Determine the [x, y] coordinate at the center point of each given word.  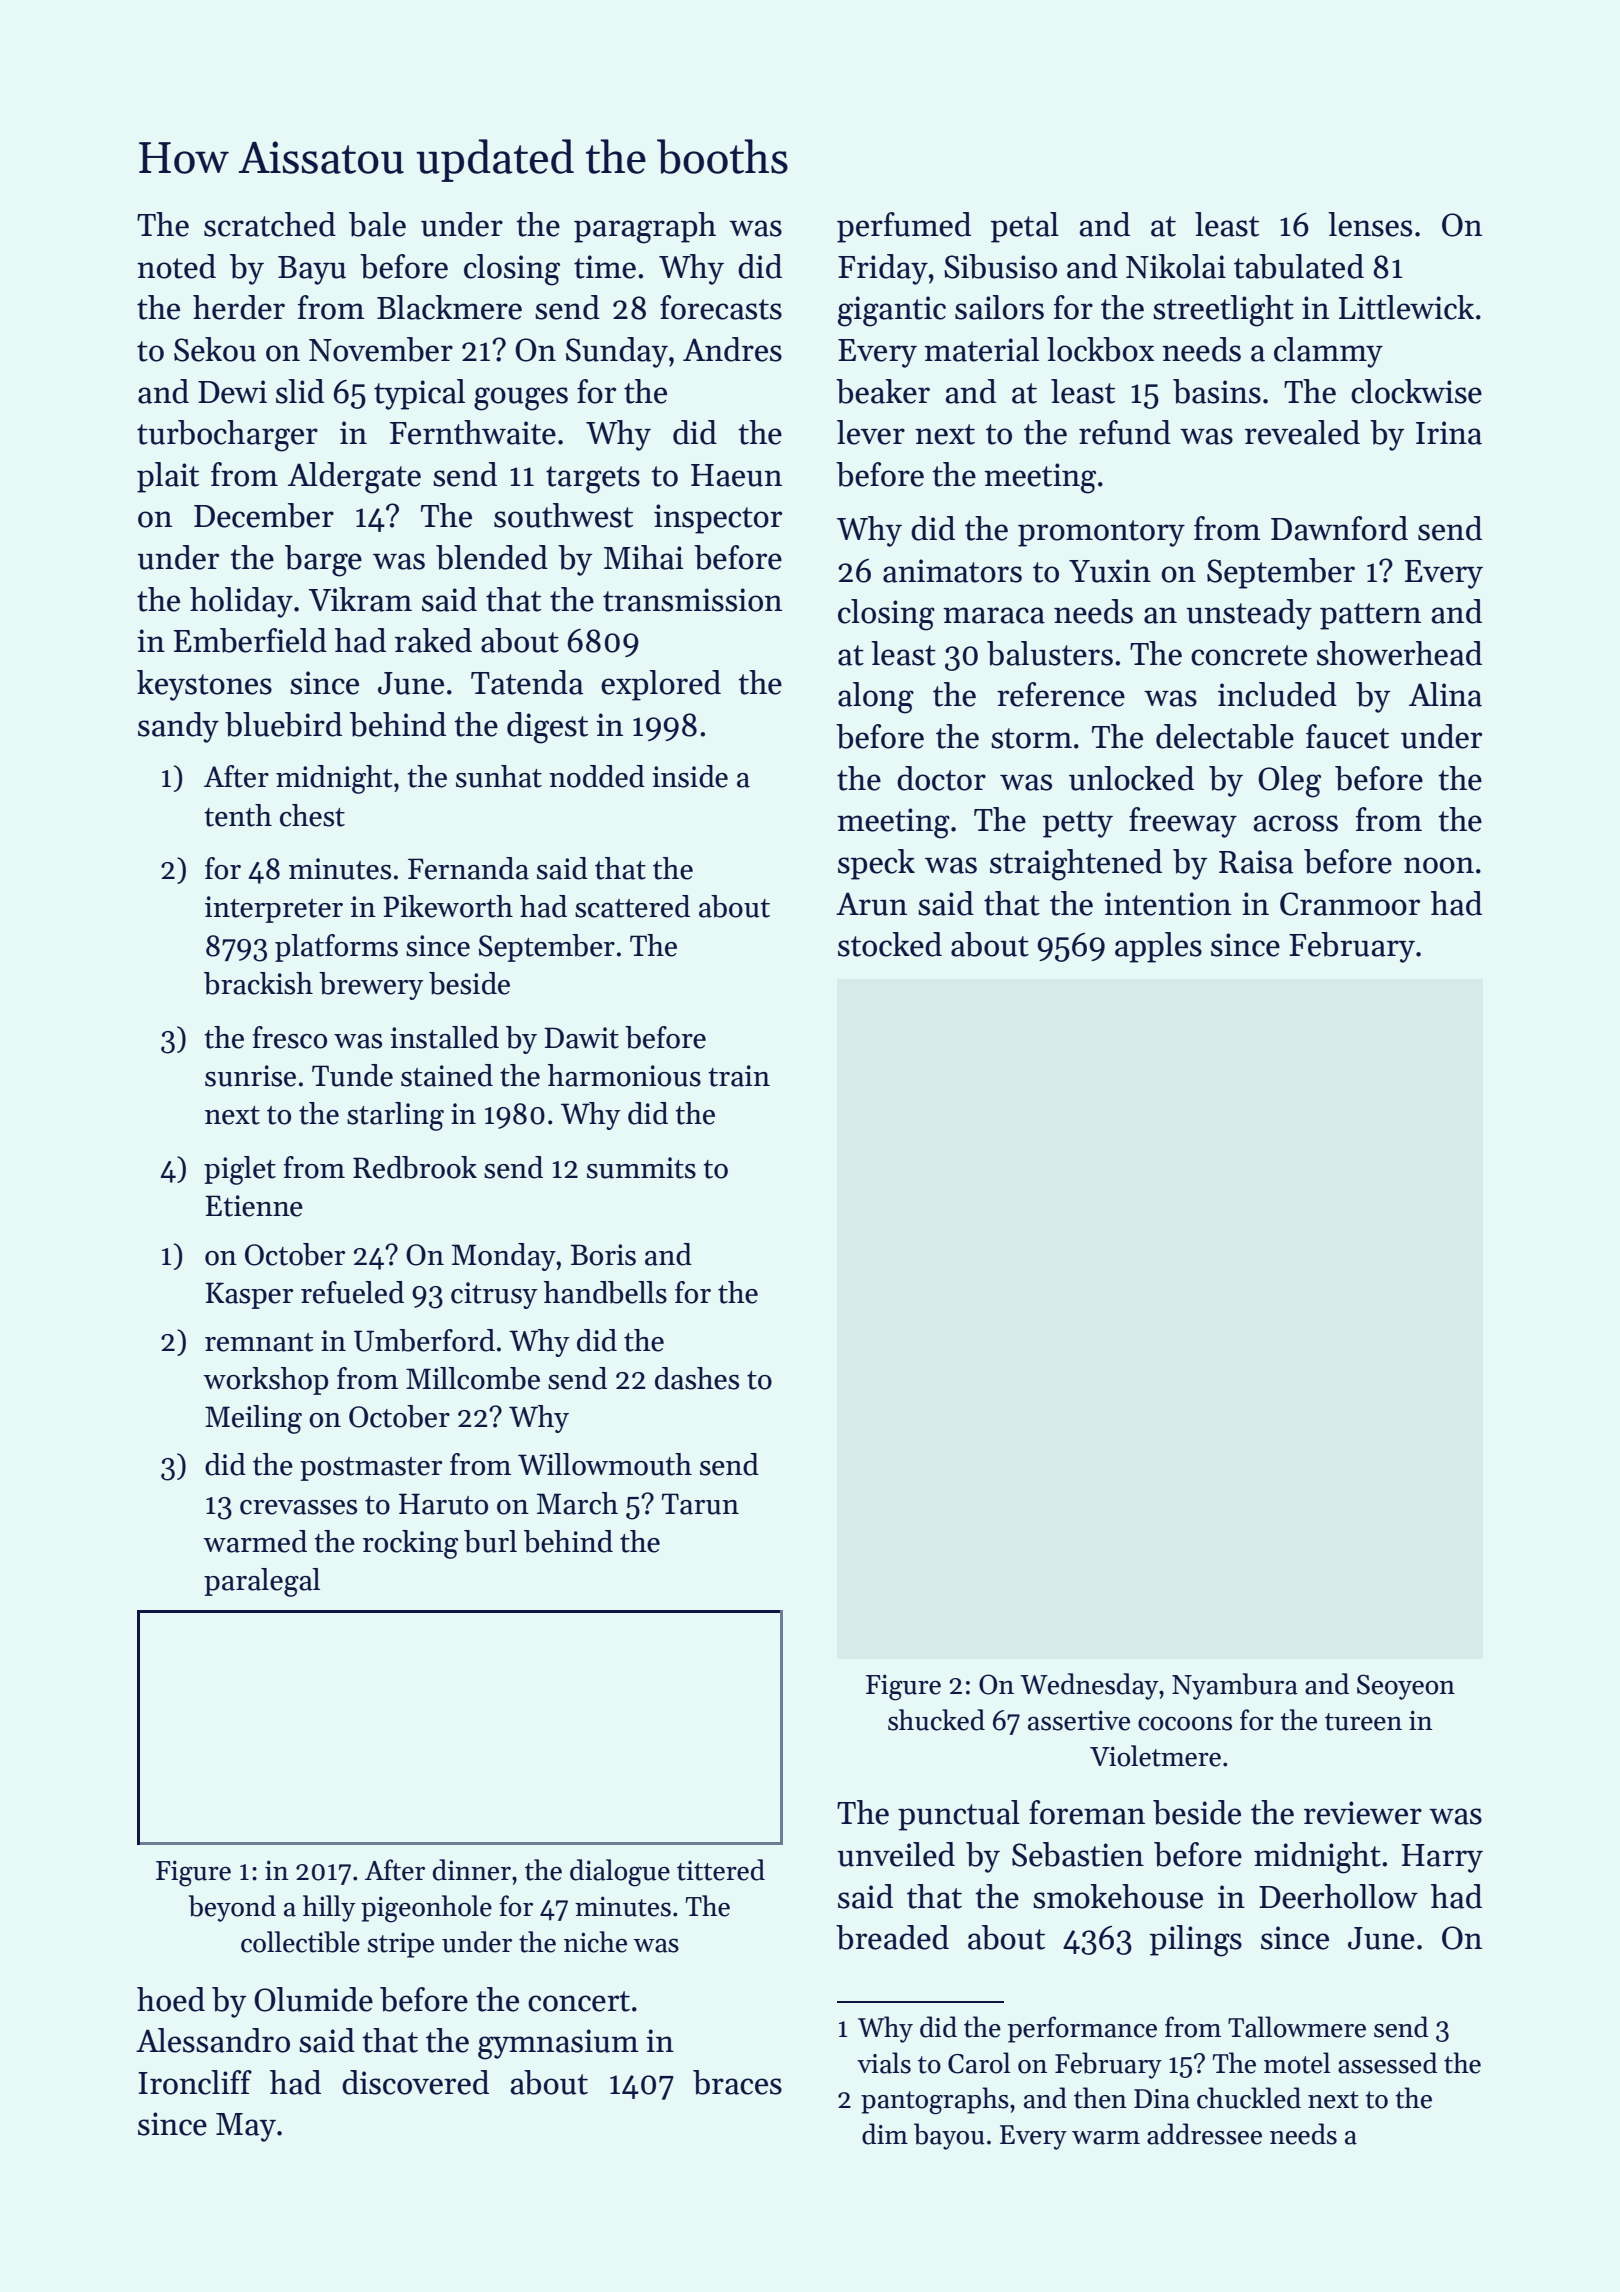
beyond [232, 1908]
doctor [941, 778]
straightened [1076, 865]
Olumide [313, 1999]
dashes [697, 1378]
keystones [204, 685]
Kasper [249, 1295]
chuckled [1249, 2098]
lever [871, 432]
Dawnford [1339, 528]
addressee [1204, 2134]
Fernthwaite [473, 432]
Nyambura [1235, 1686]
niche [595, 1942]
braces [737, 2082]
